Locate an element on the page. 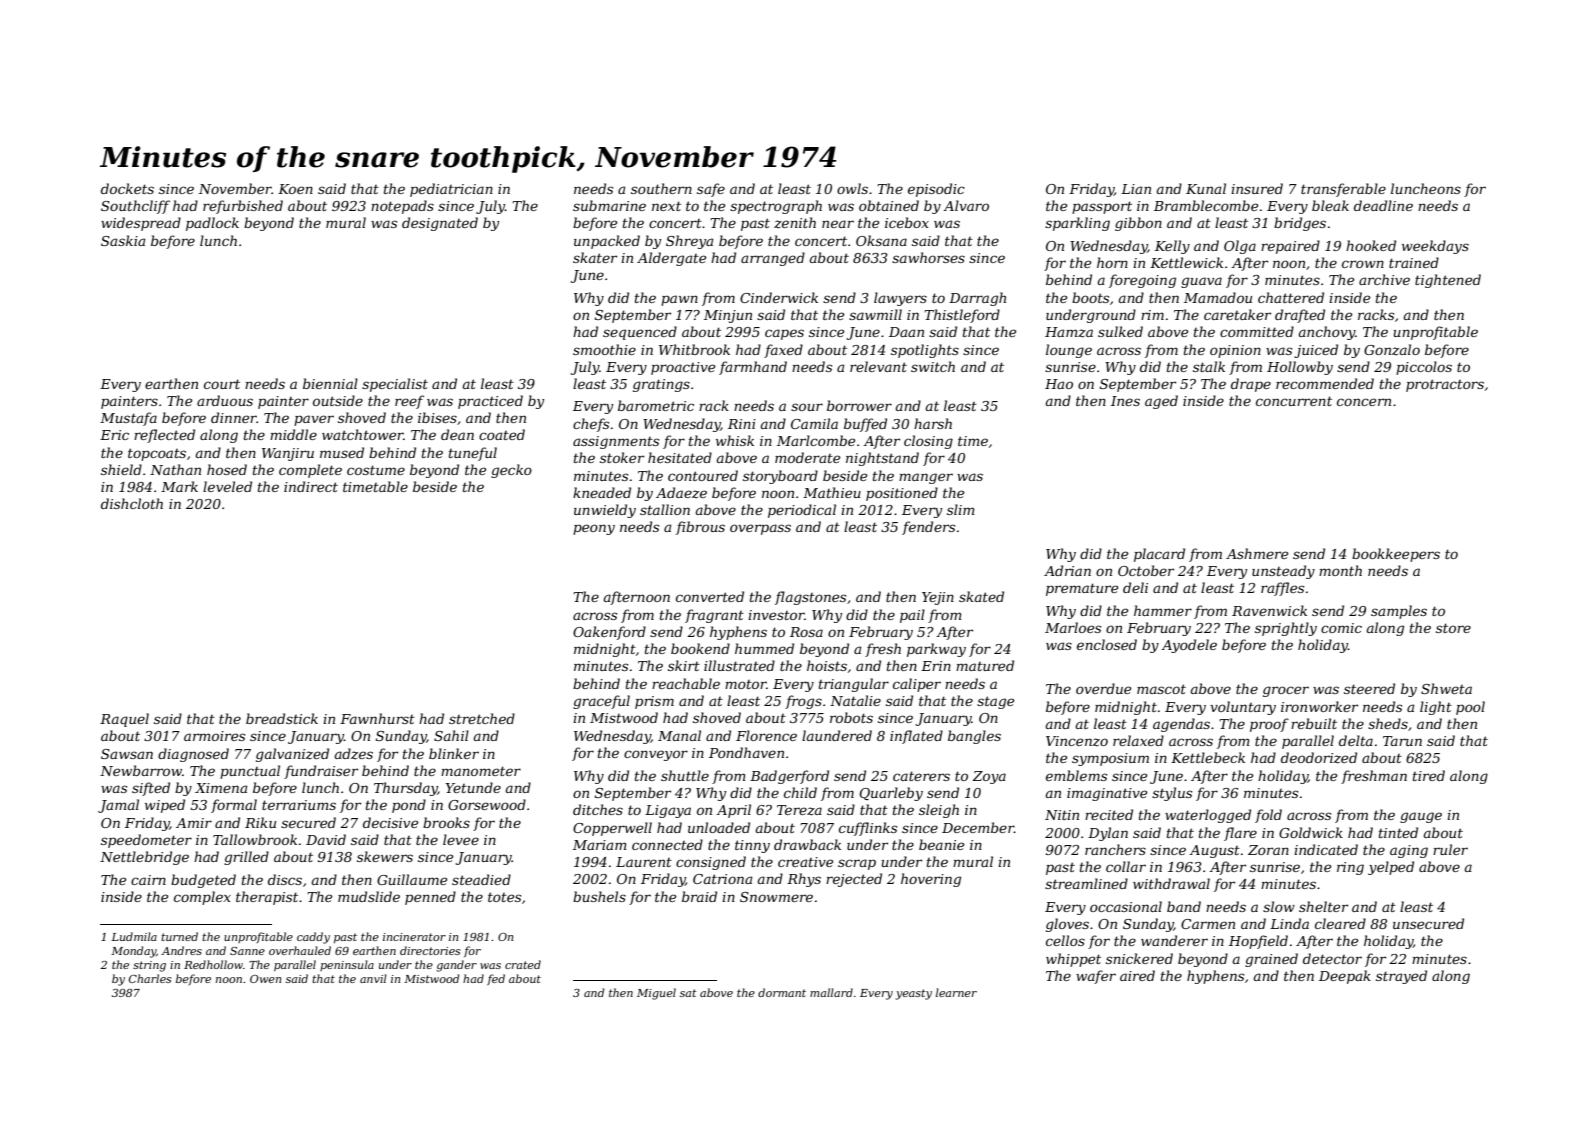  store is located at coordinates (1453, 628).
